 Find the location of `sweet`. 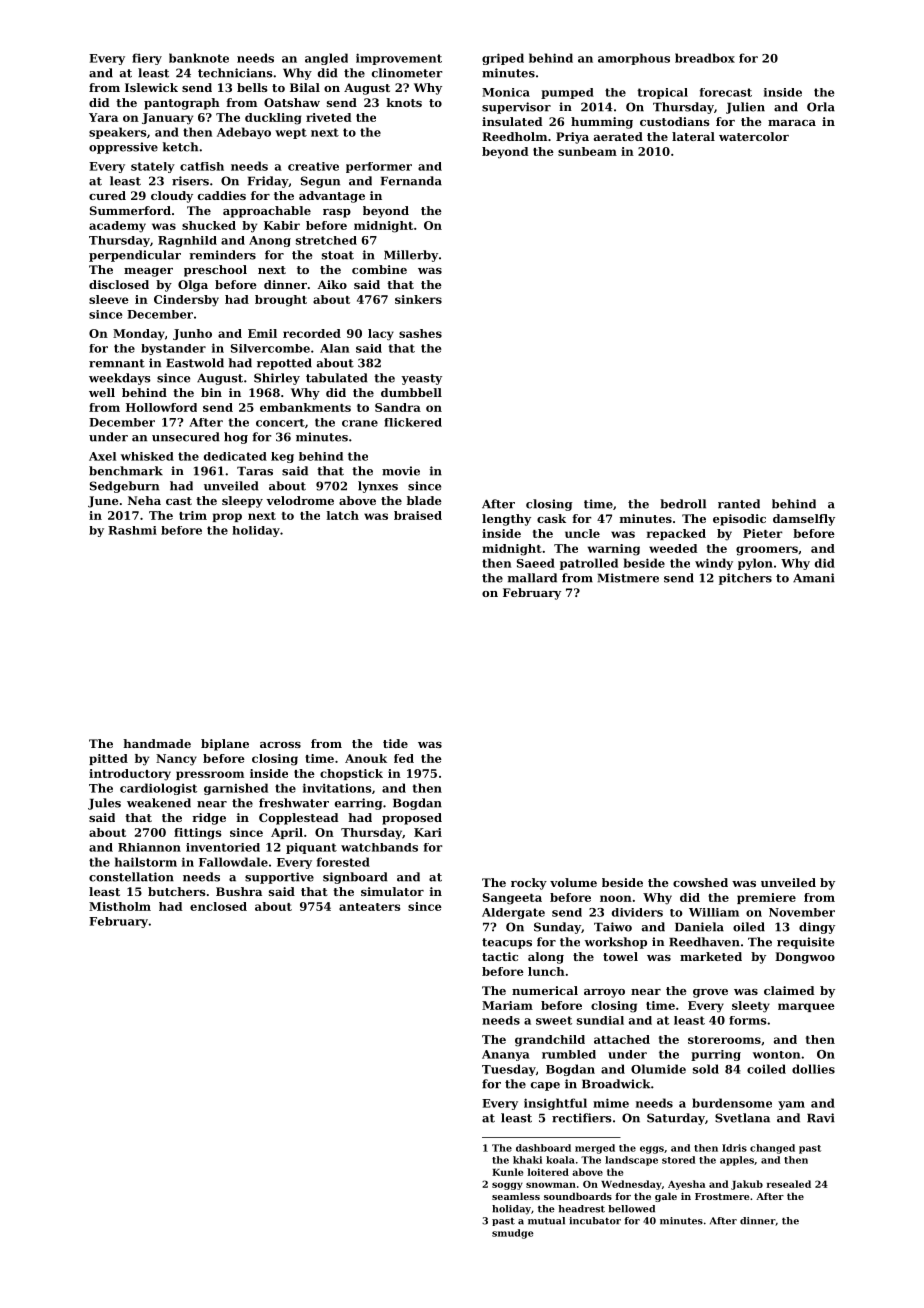

sweet is located at coordinates (554, 1020).
